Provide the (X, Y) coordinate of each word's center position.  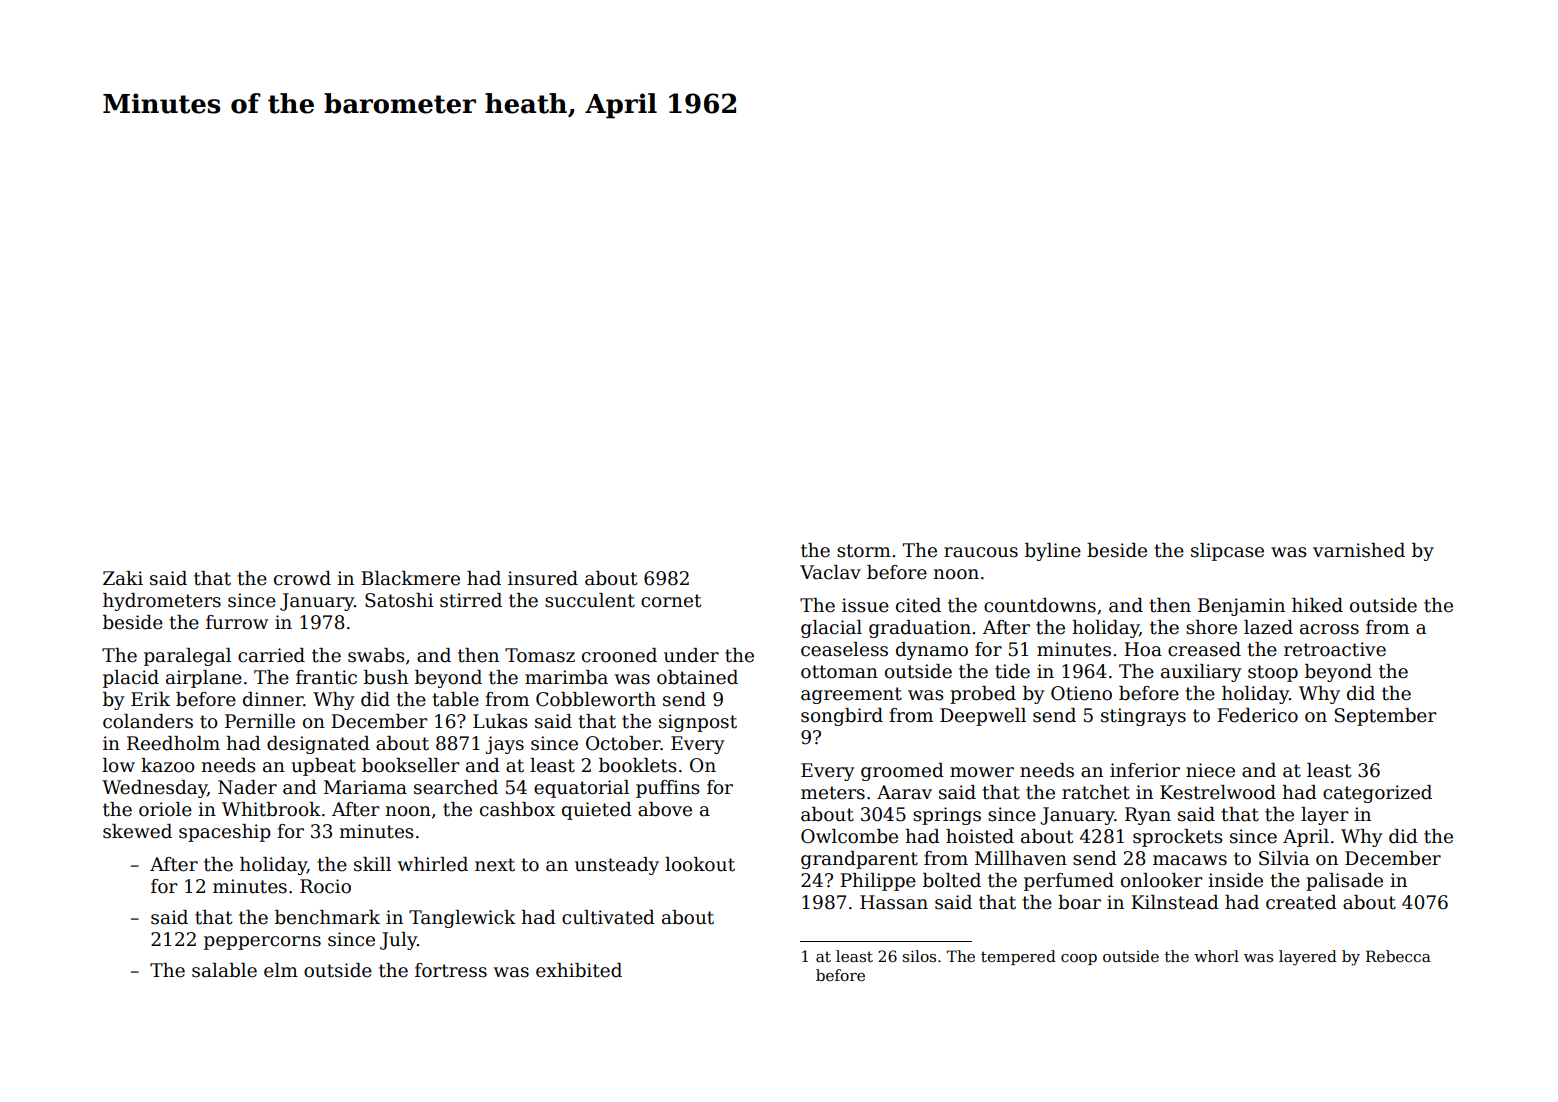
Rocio (325, 886)
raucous (981, 552)
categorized (1377, 794)
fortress (451, 970)
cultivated (608, 917)
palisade (1344, 882)
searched (456, 787)
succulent (590, 600)
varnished (1359, 550)
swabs (376, 655)
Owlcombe (849, 836)
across (1329, 629)
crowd (302, 578)
